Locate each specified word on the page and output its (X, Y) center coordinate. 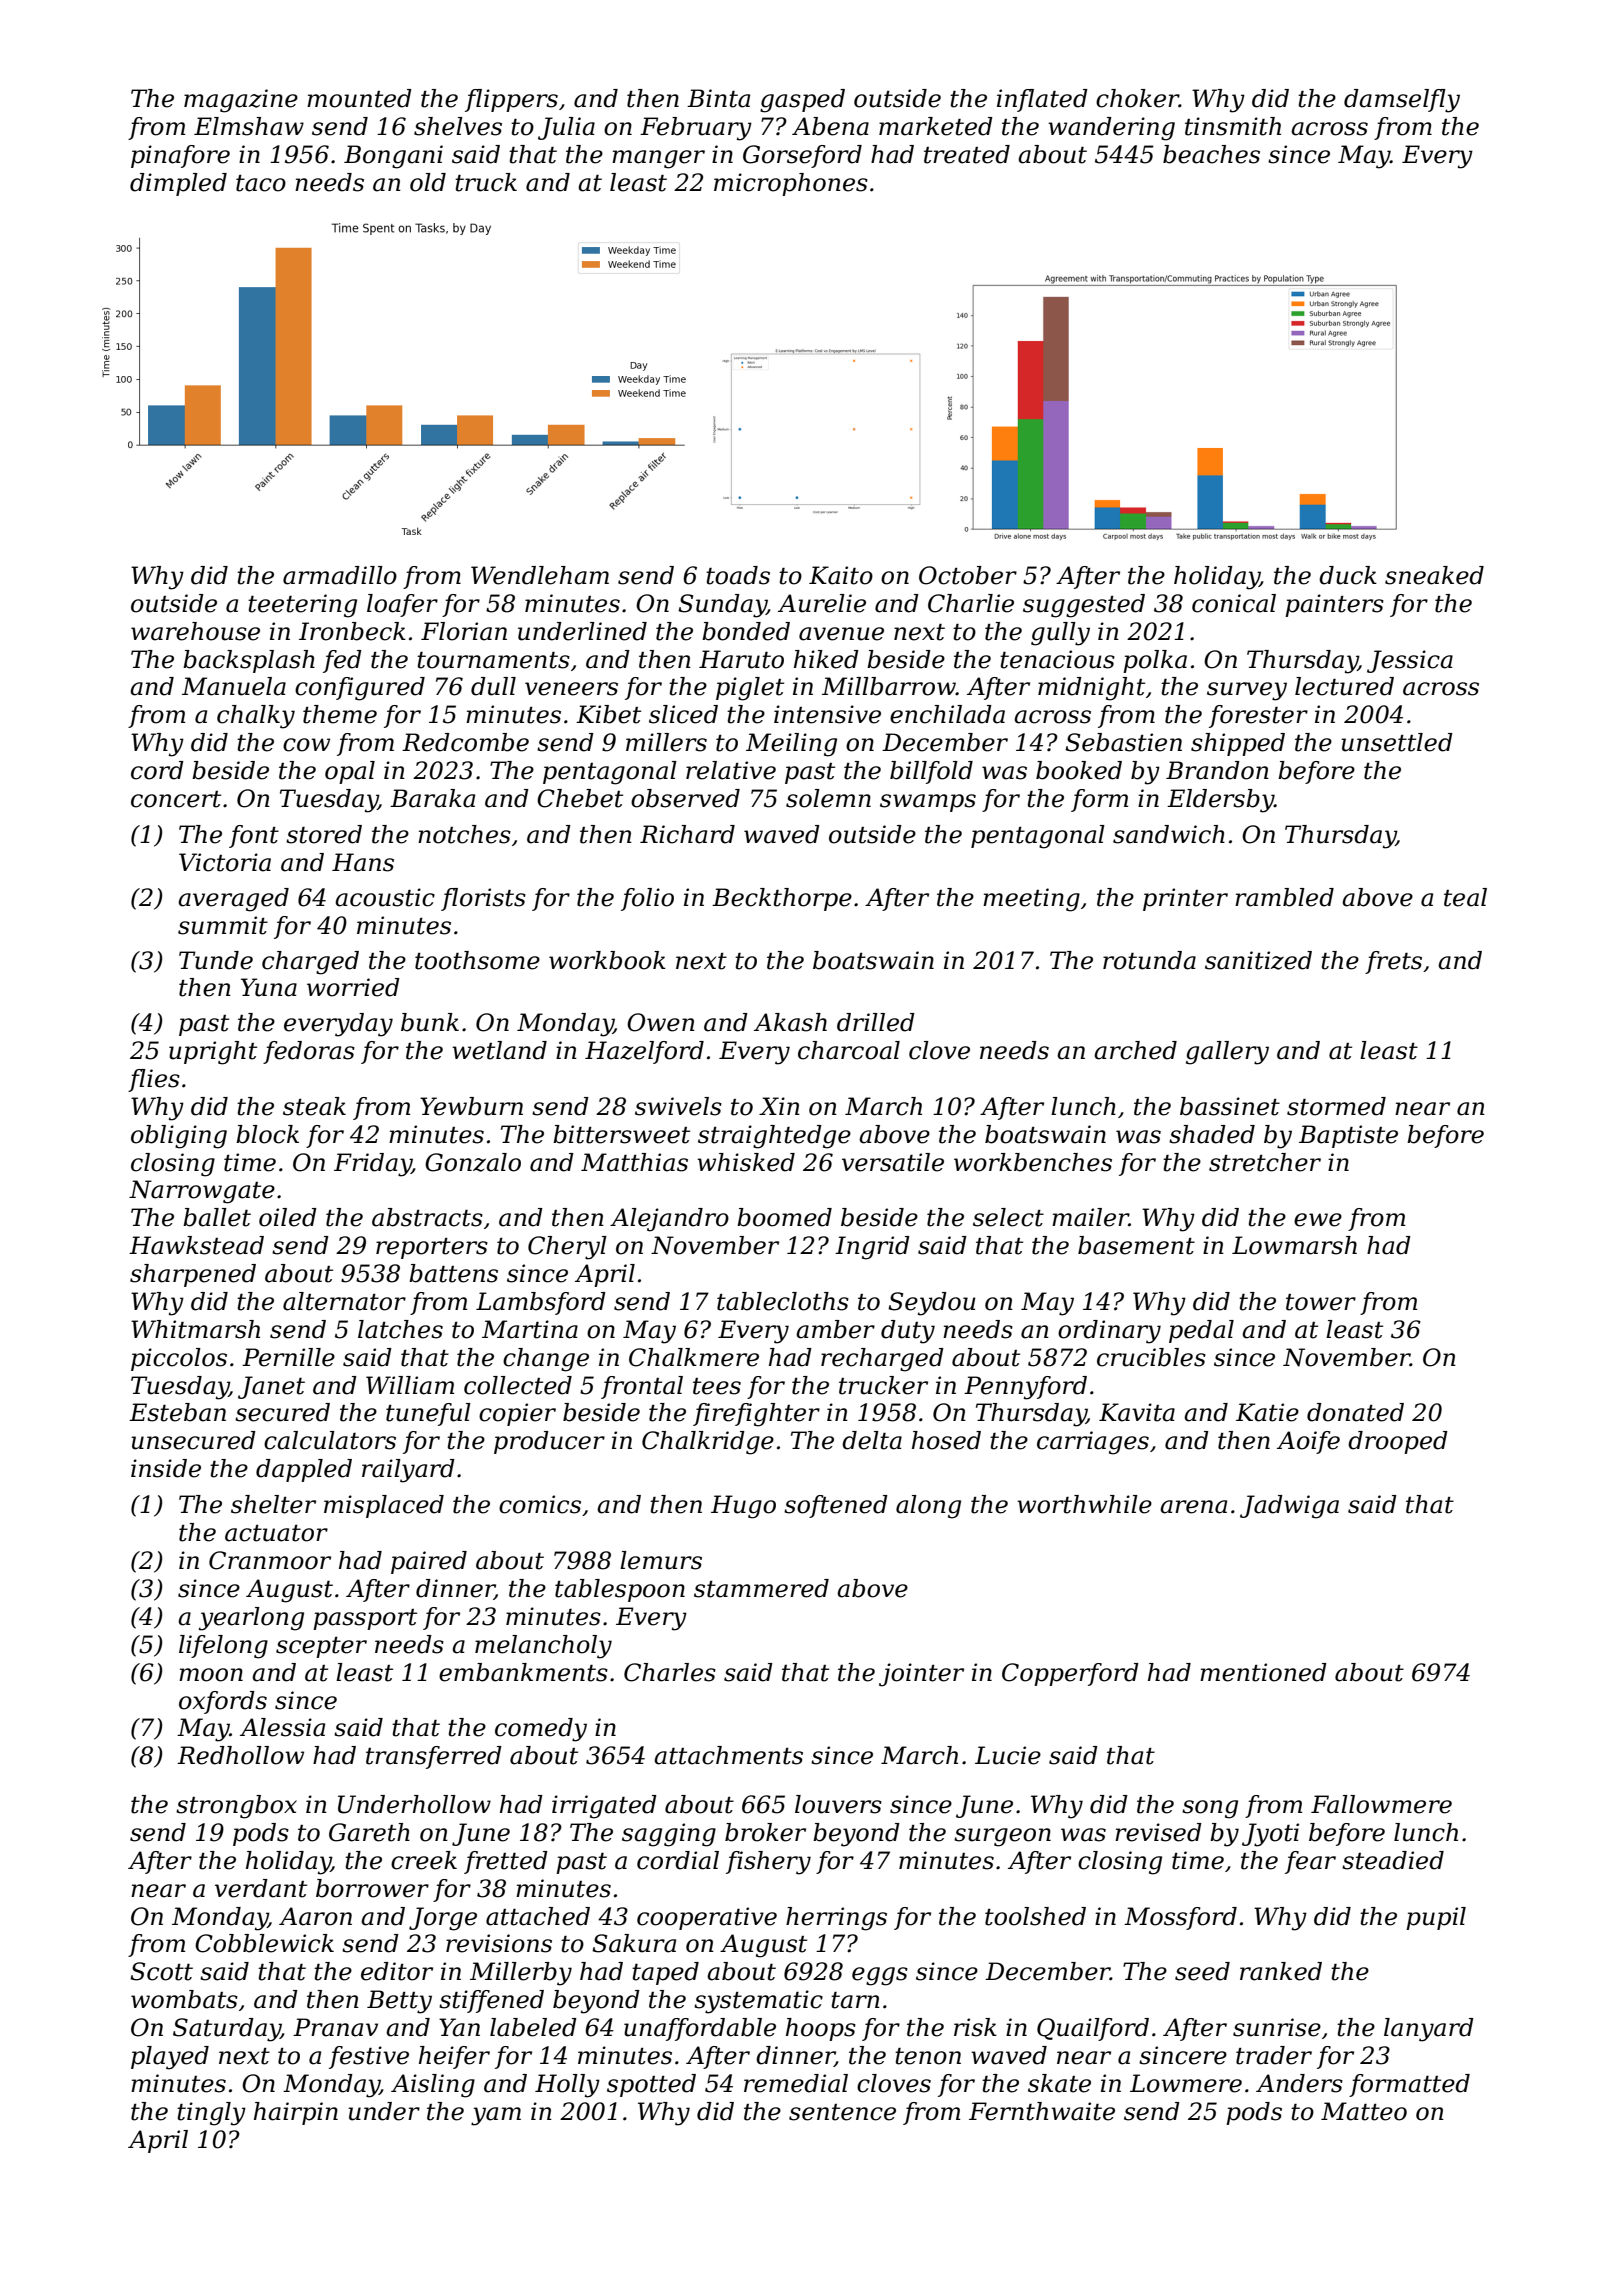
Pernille (288, 1357)
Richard (687, 834)
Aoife (1308, 1442)
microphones (791, 184)
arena (1193, 1507)
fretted (506, 1862)
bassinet (1230, 1106)
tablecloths (783, 1301)
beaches (1211, 154)
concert (176, 799)
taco (261, 183)
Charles (670, 1672)
